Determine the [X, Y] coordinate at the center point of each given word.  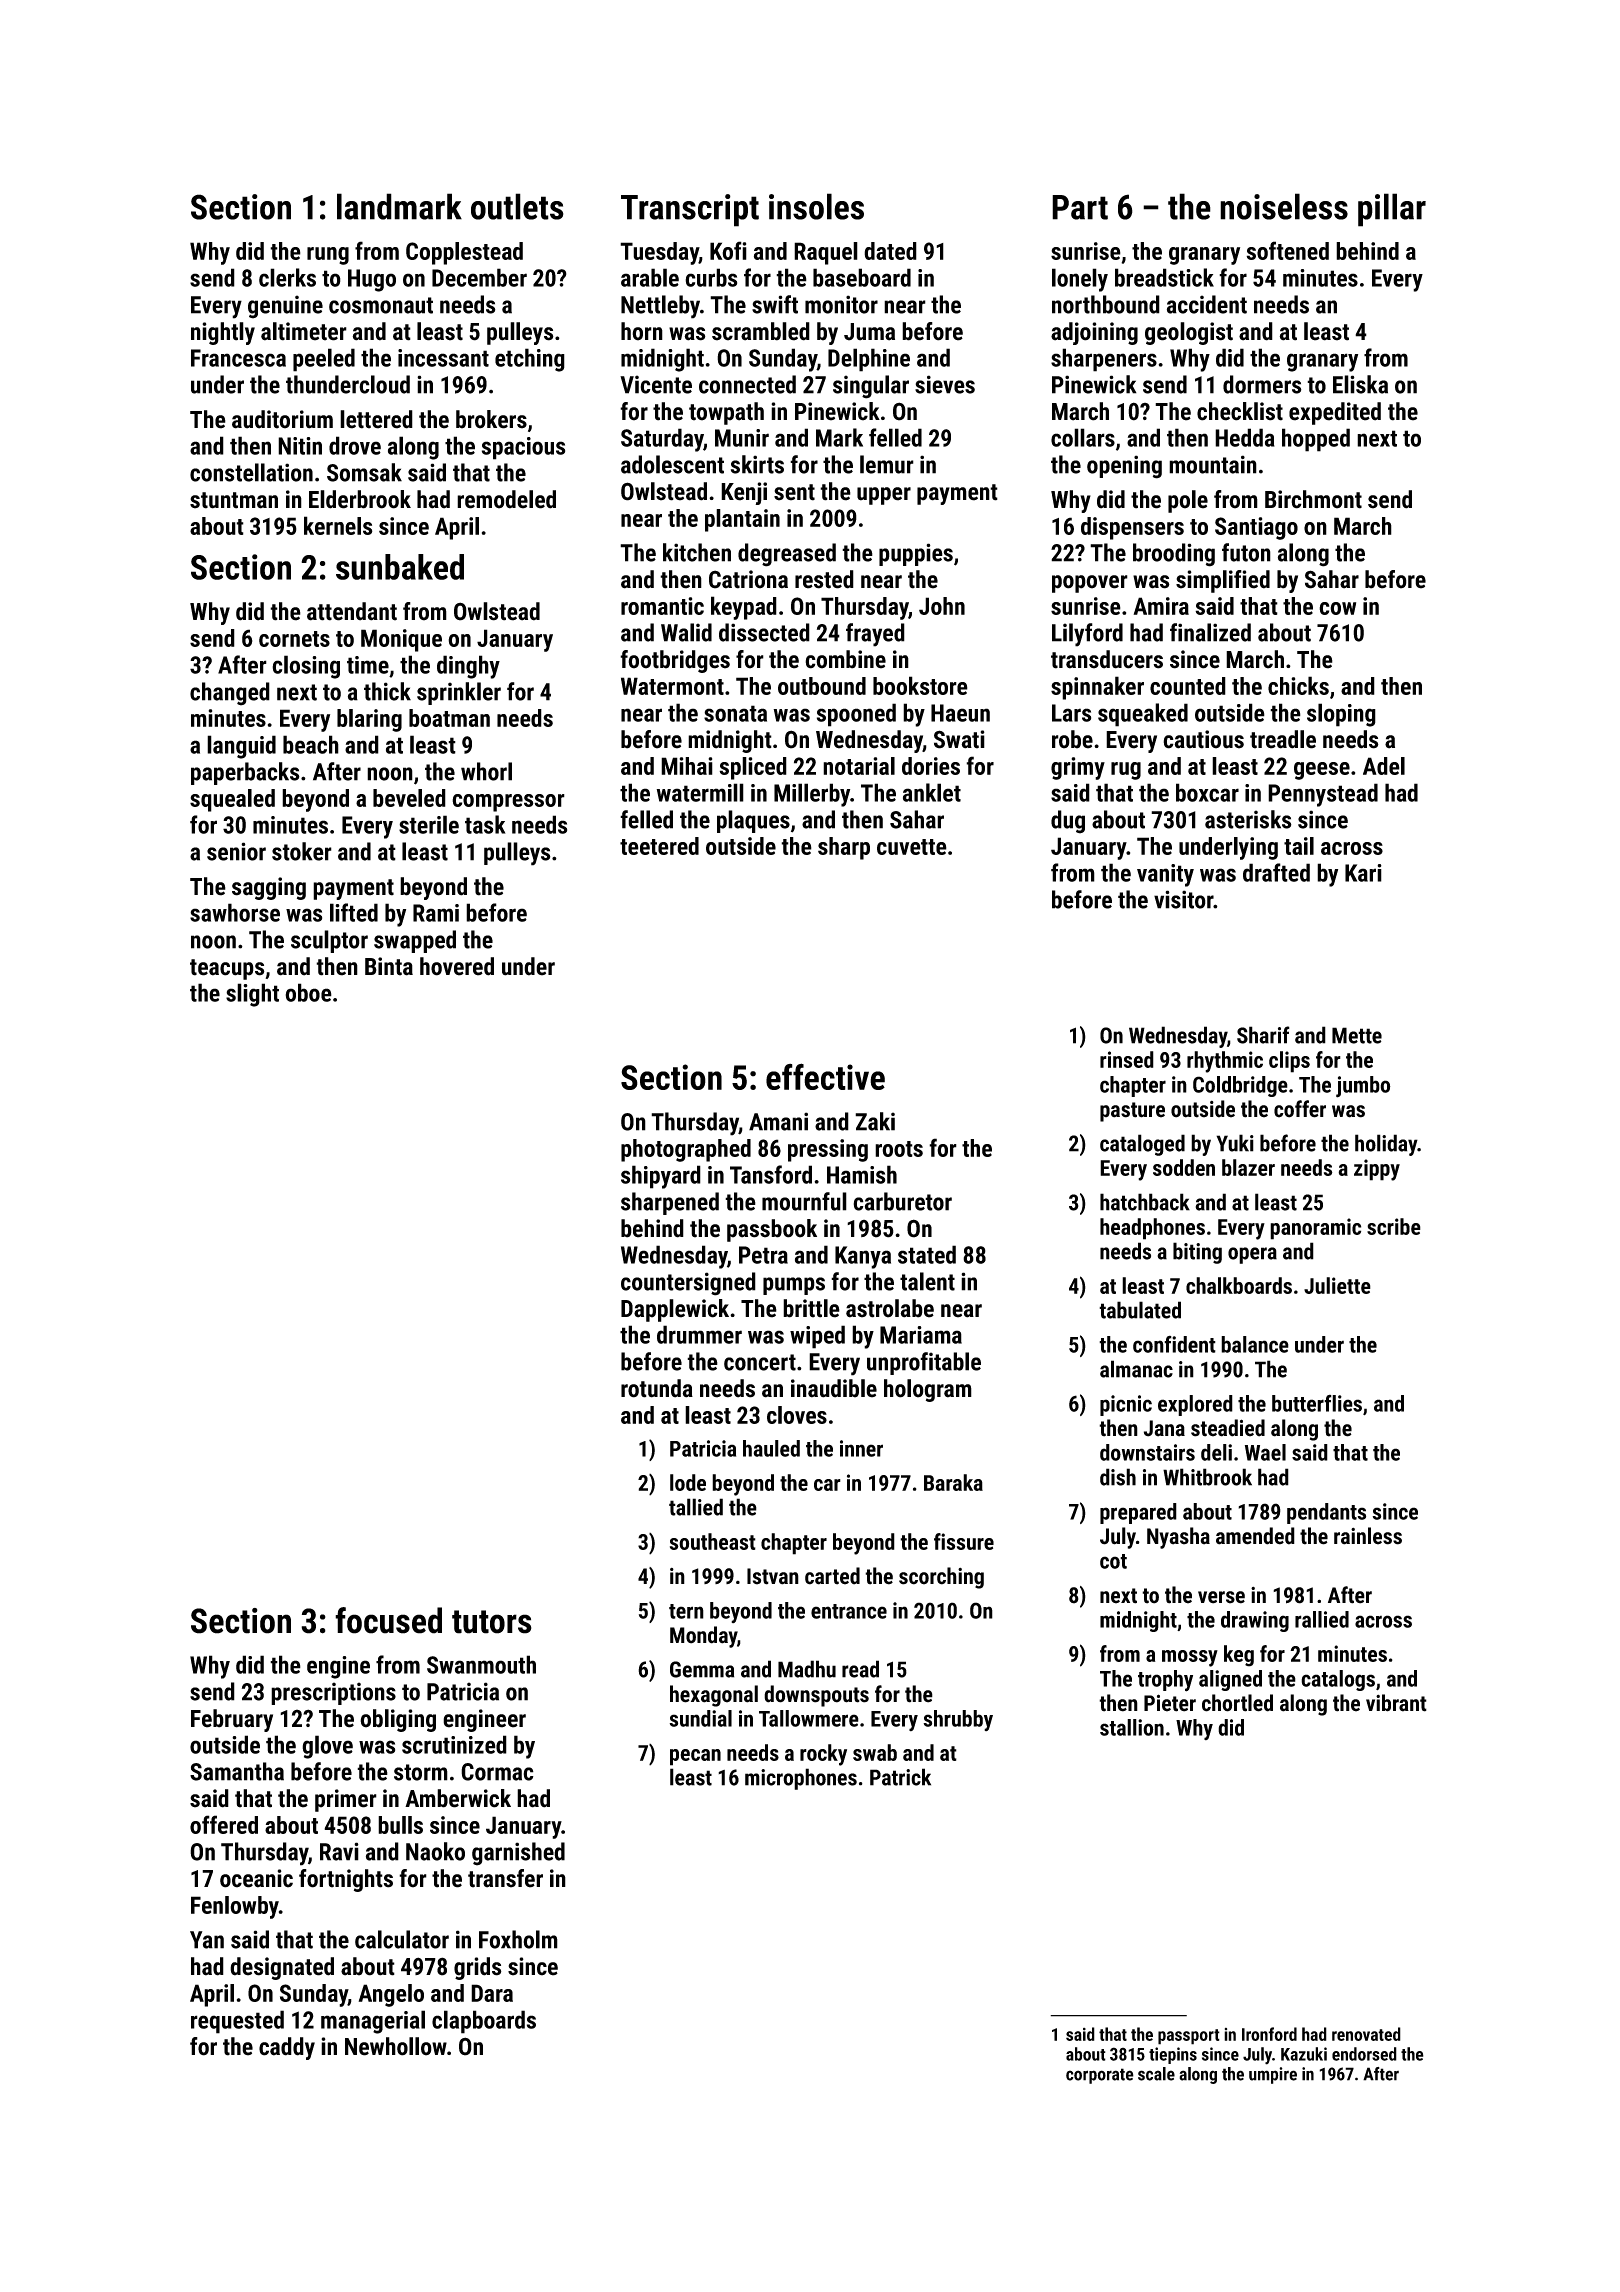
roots [899, 1149]
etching [530, 360]
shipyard [661, 1177]
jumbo [1363, 1087]
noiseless [1284, 206]
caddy [287, 2048]
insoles [816, 206]
